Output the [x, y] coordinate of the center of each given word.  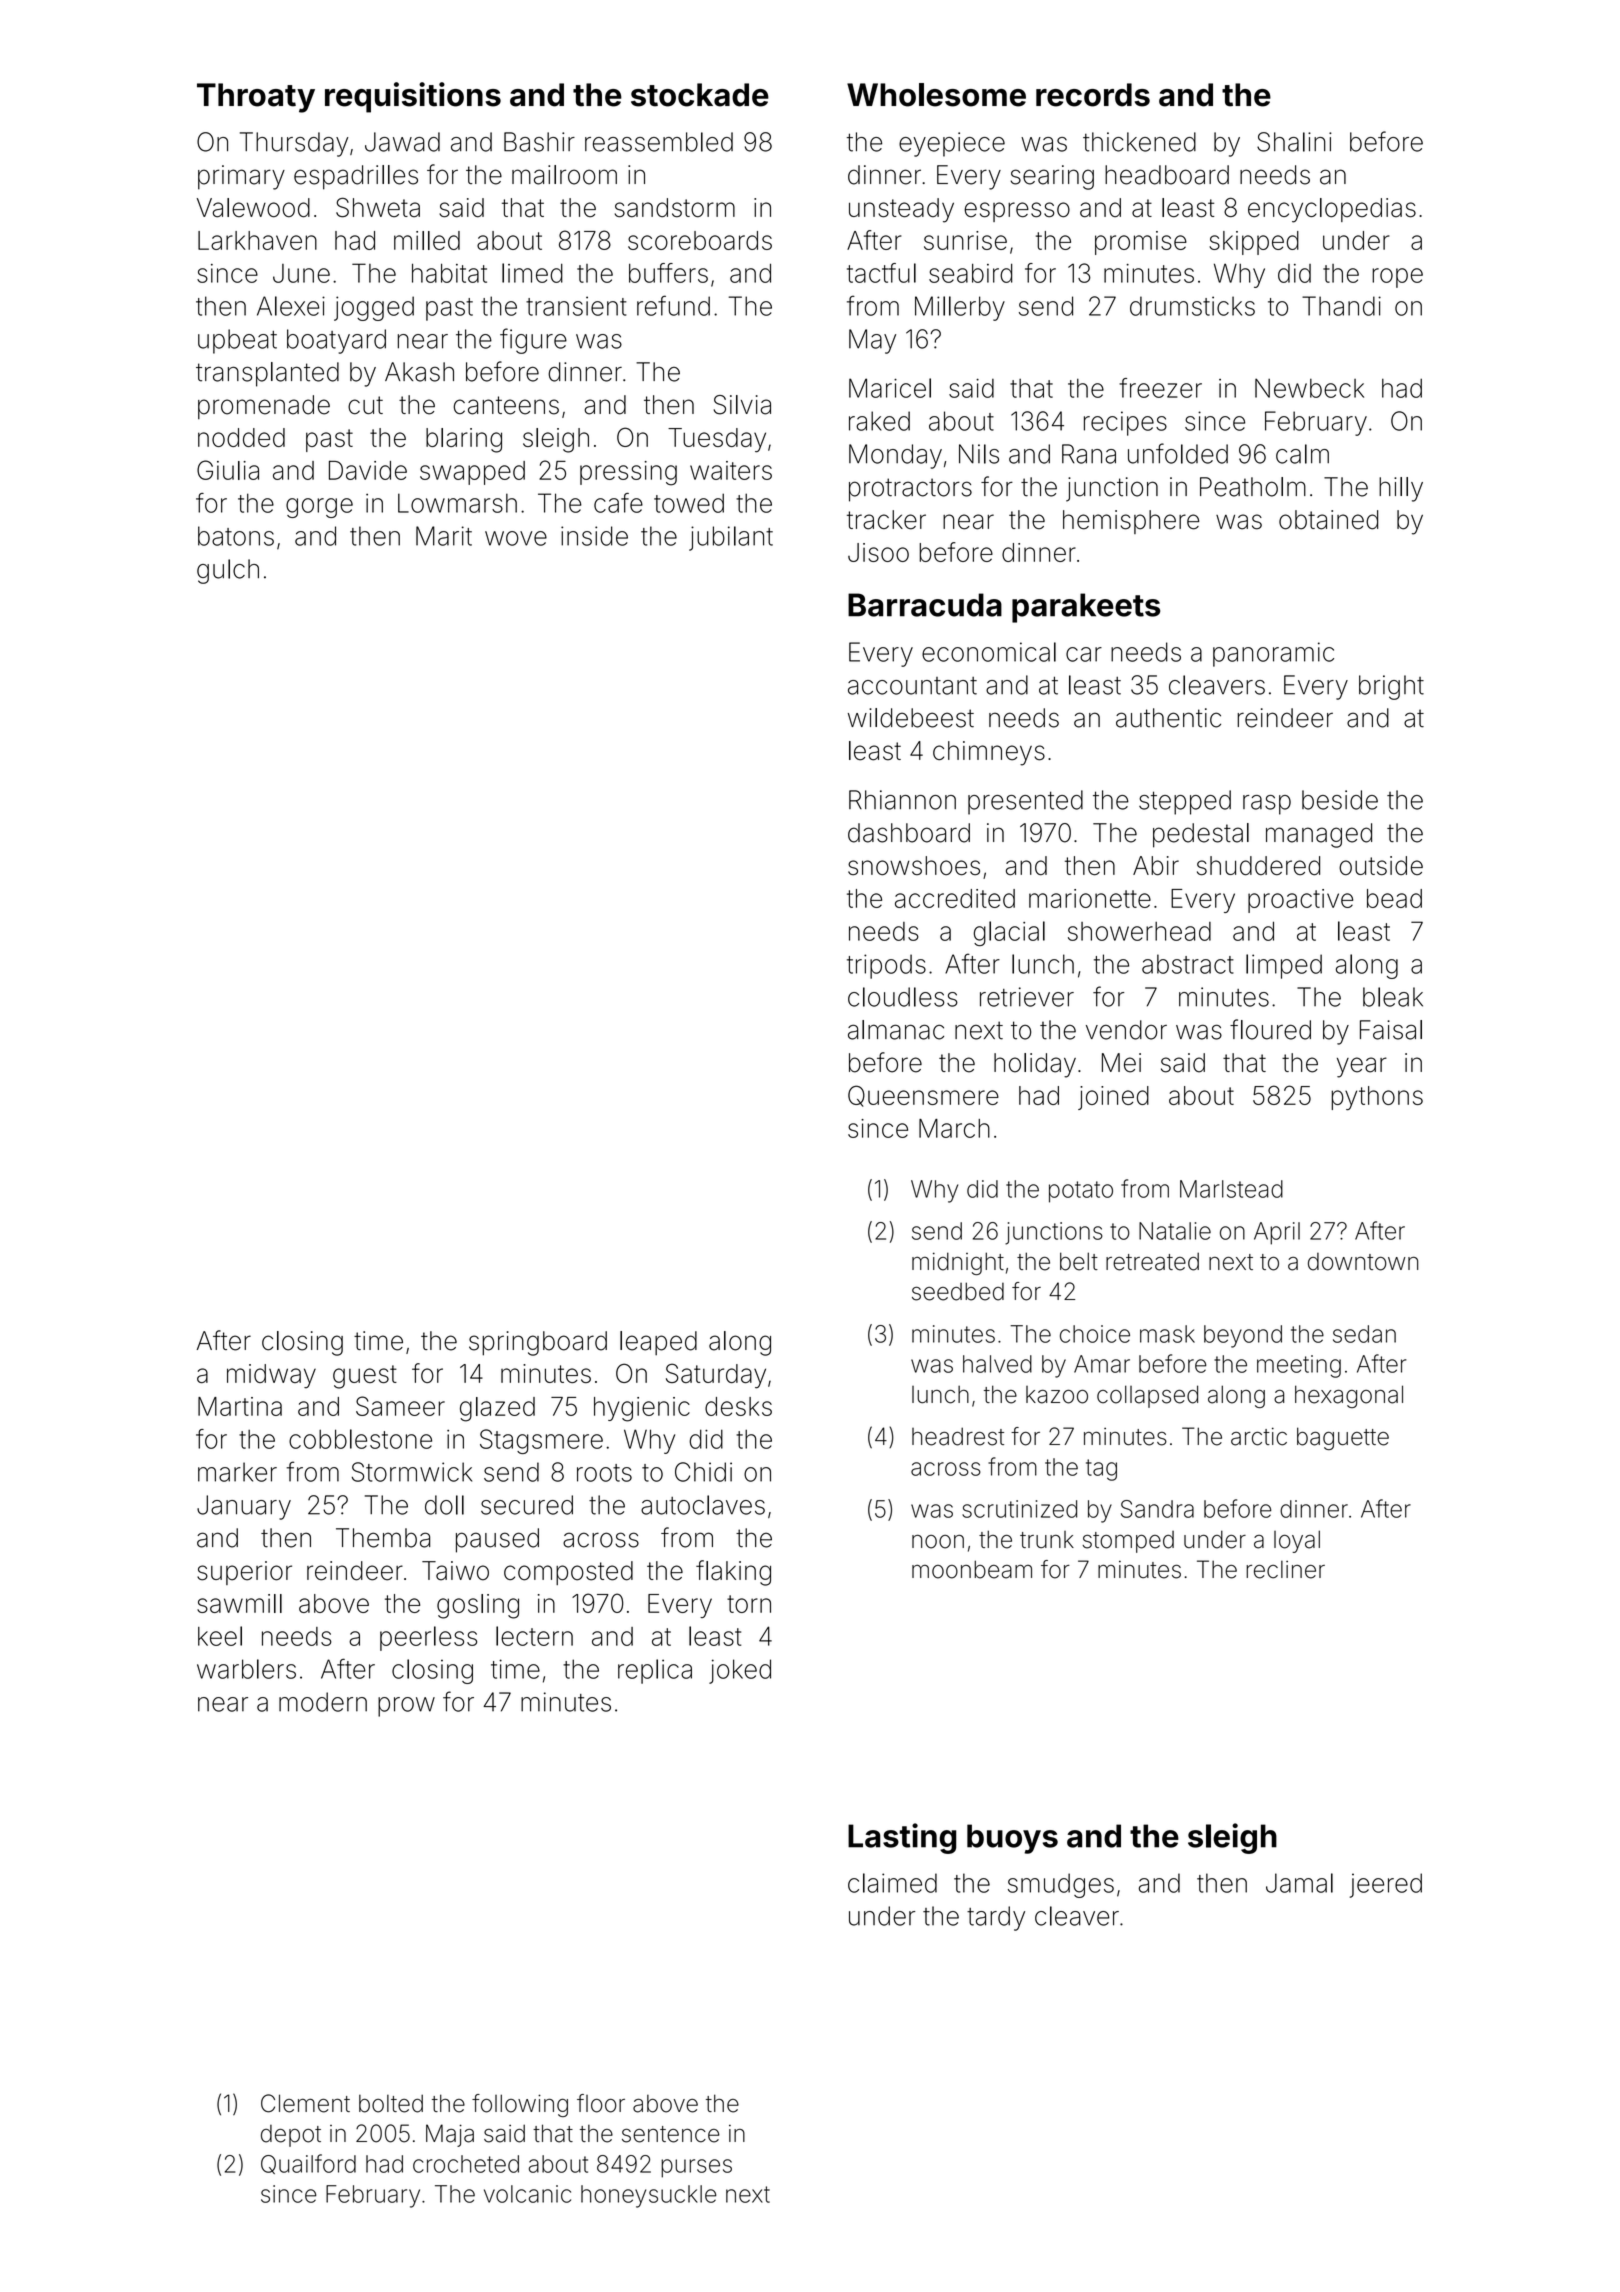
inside [594, 536]
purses [696, 2168]
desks [738, 1406]
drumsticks [1192, 306]
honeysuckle [649, 2196]
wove [516, 538]
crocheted [466, 2164]
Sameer [400, 1406]
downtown [1363, 1262]
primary [241, 177]
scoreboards [700, 240]
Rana [1089, 454]
